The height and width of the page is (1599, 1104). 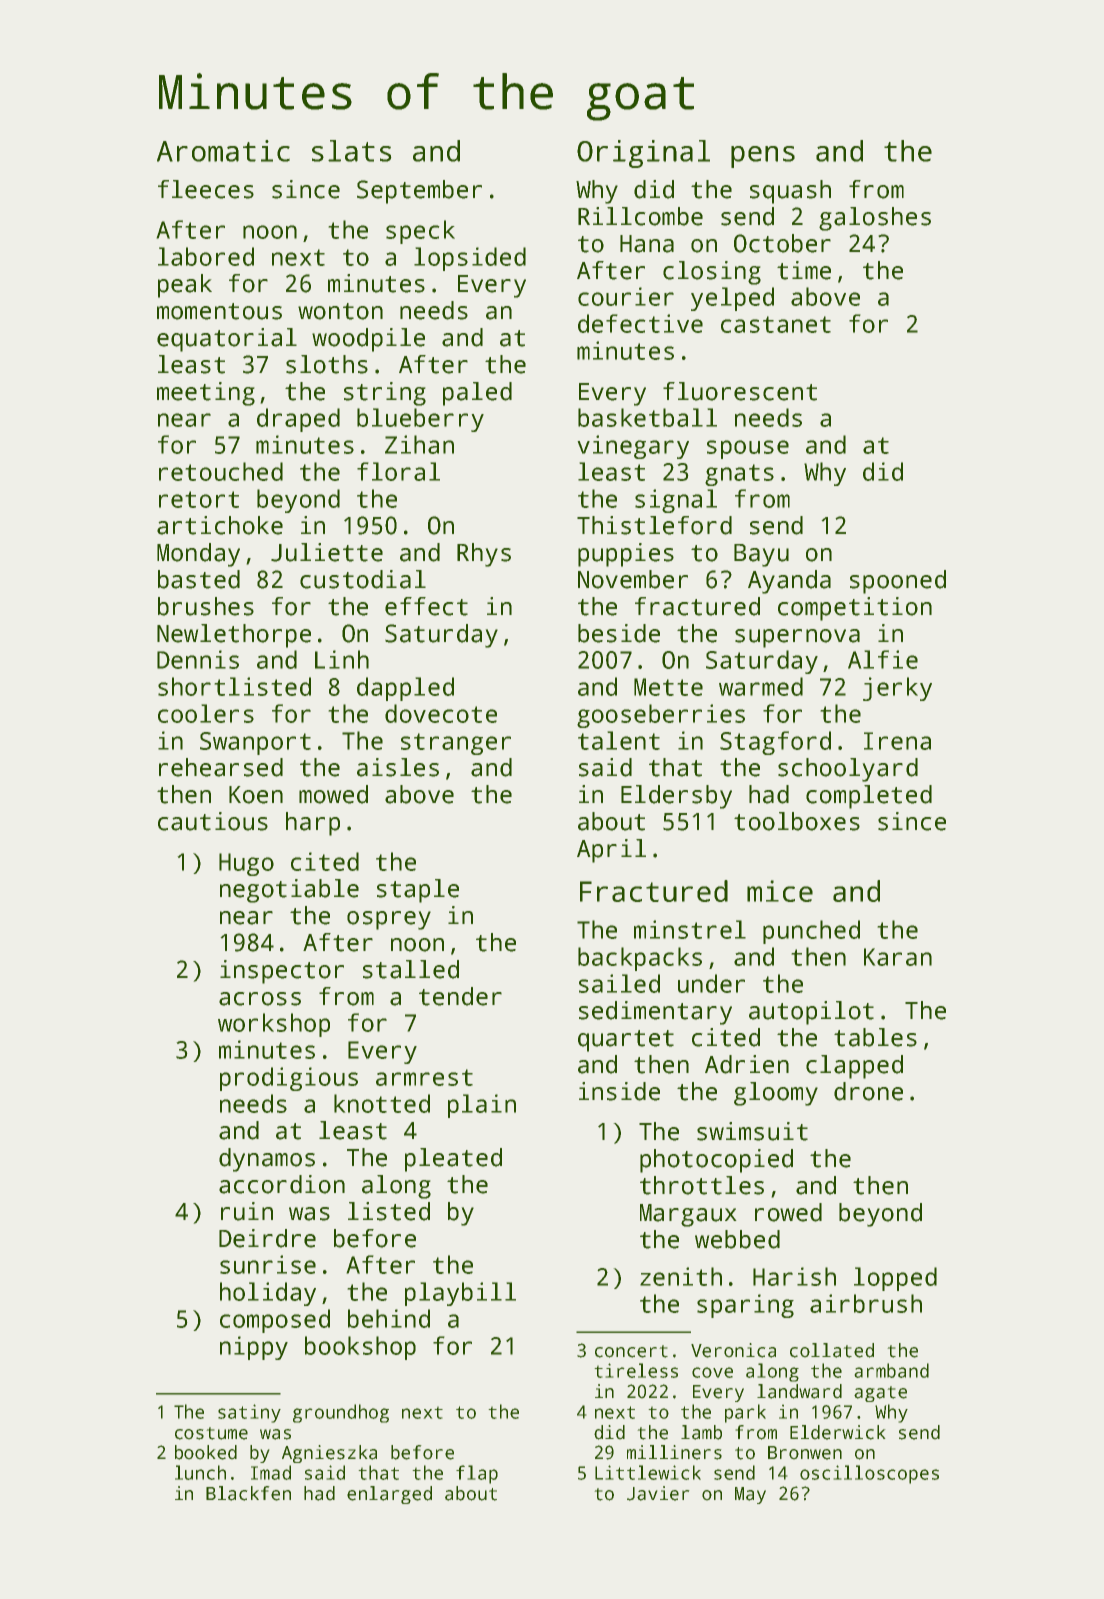 I want to click on plain, so click(x=482, y=1106).
